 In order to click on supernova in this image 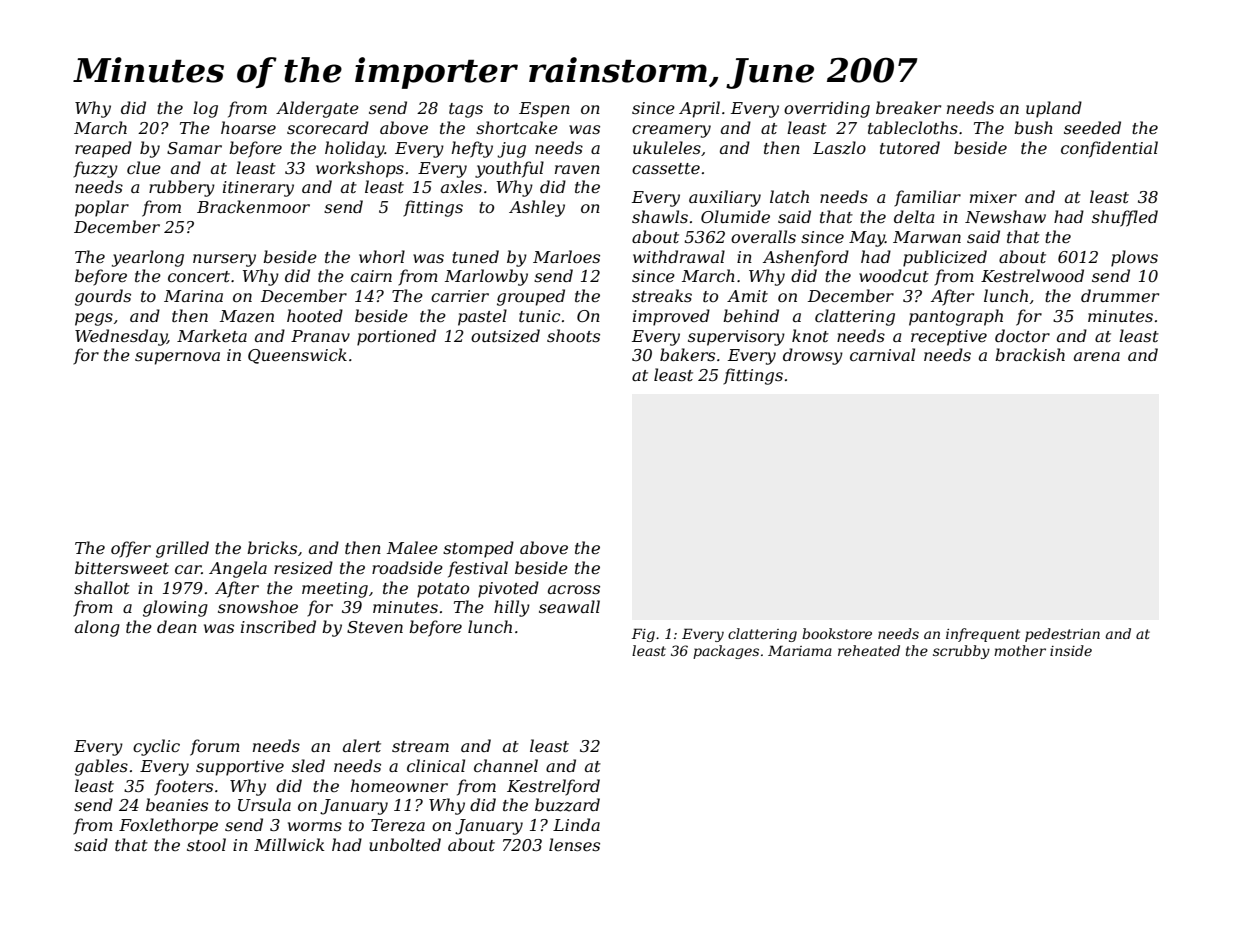, I will do `click(177, 358)`.
